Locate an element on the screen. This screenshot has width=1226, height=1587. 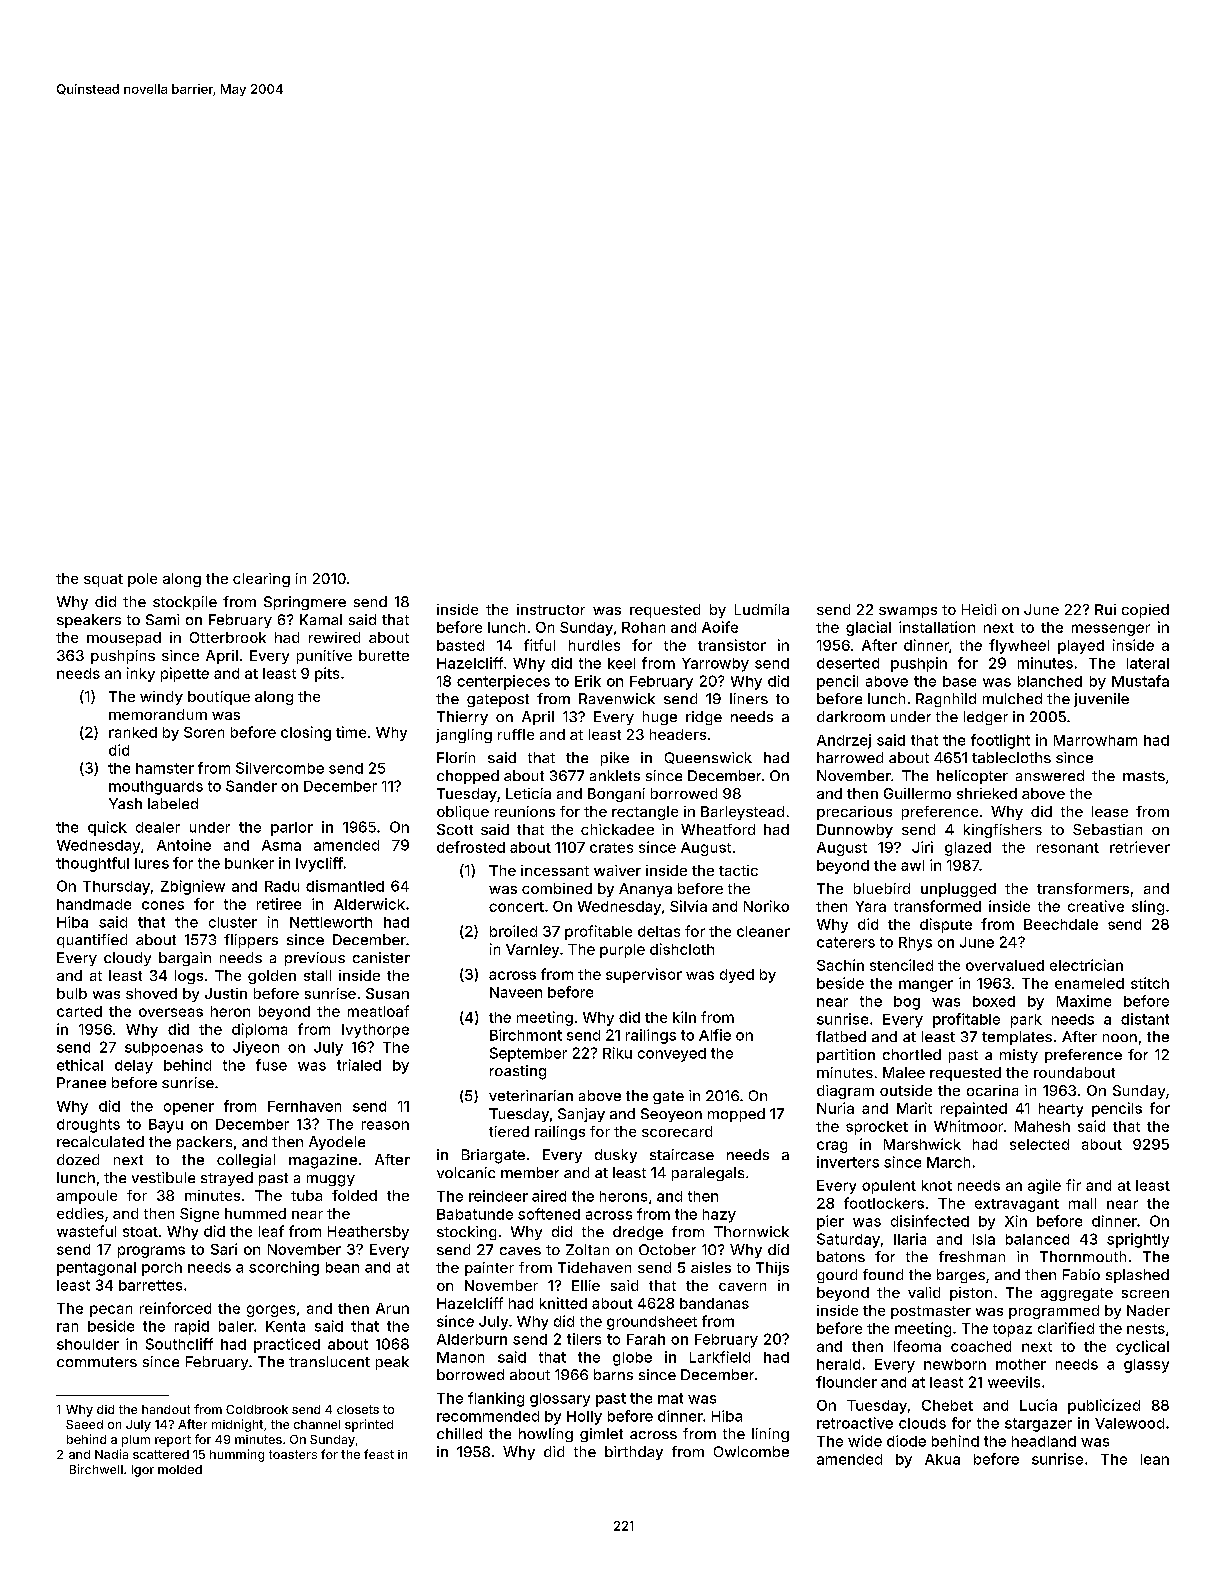
liners is located at coordinates (749, 698).
